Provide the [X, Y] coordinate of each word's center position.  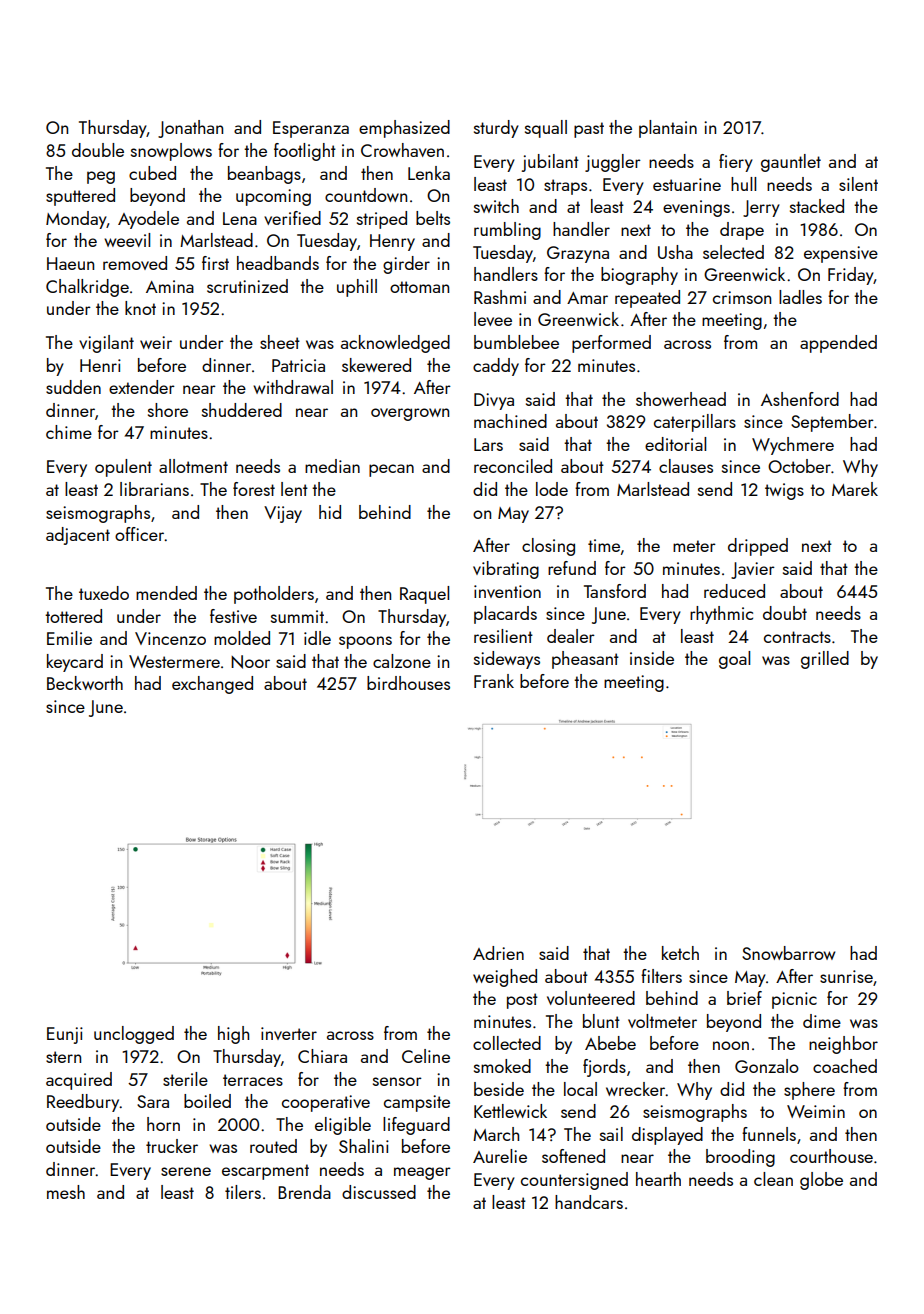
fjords [604, 1068]
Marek [855, 489]
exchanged [212, 685]
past [589, 130]
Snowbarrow [788, 953]
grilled [825, 660]
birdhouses [408, 683]
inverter [289, 1033]
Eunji [65, 1035]
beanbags [264, 175]
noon [731, 1045]
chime [69, 432]
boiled [207, 1101]
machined [510, 421]
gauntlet [791, 163]
